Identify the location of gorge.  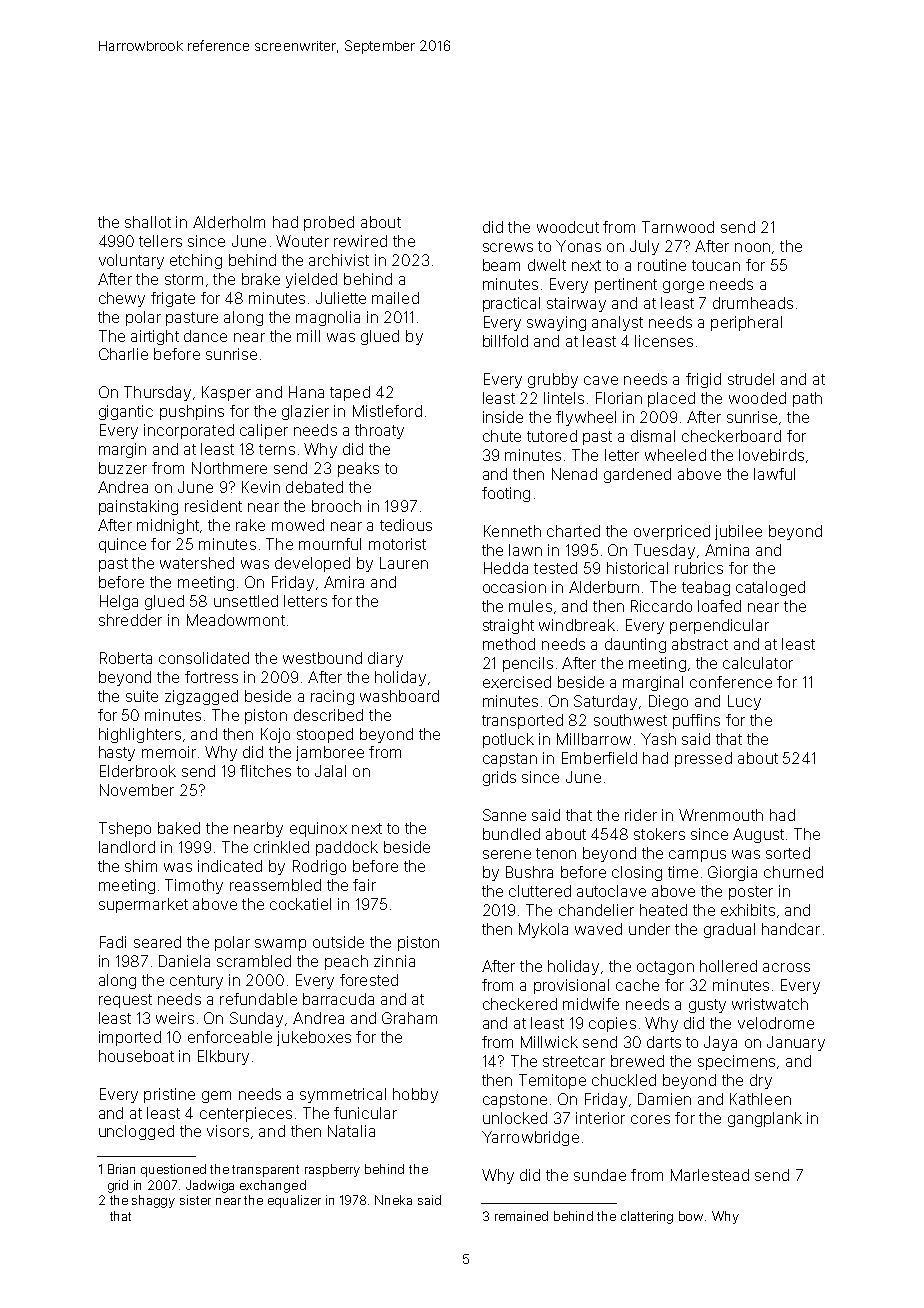
(683, 287).
